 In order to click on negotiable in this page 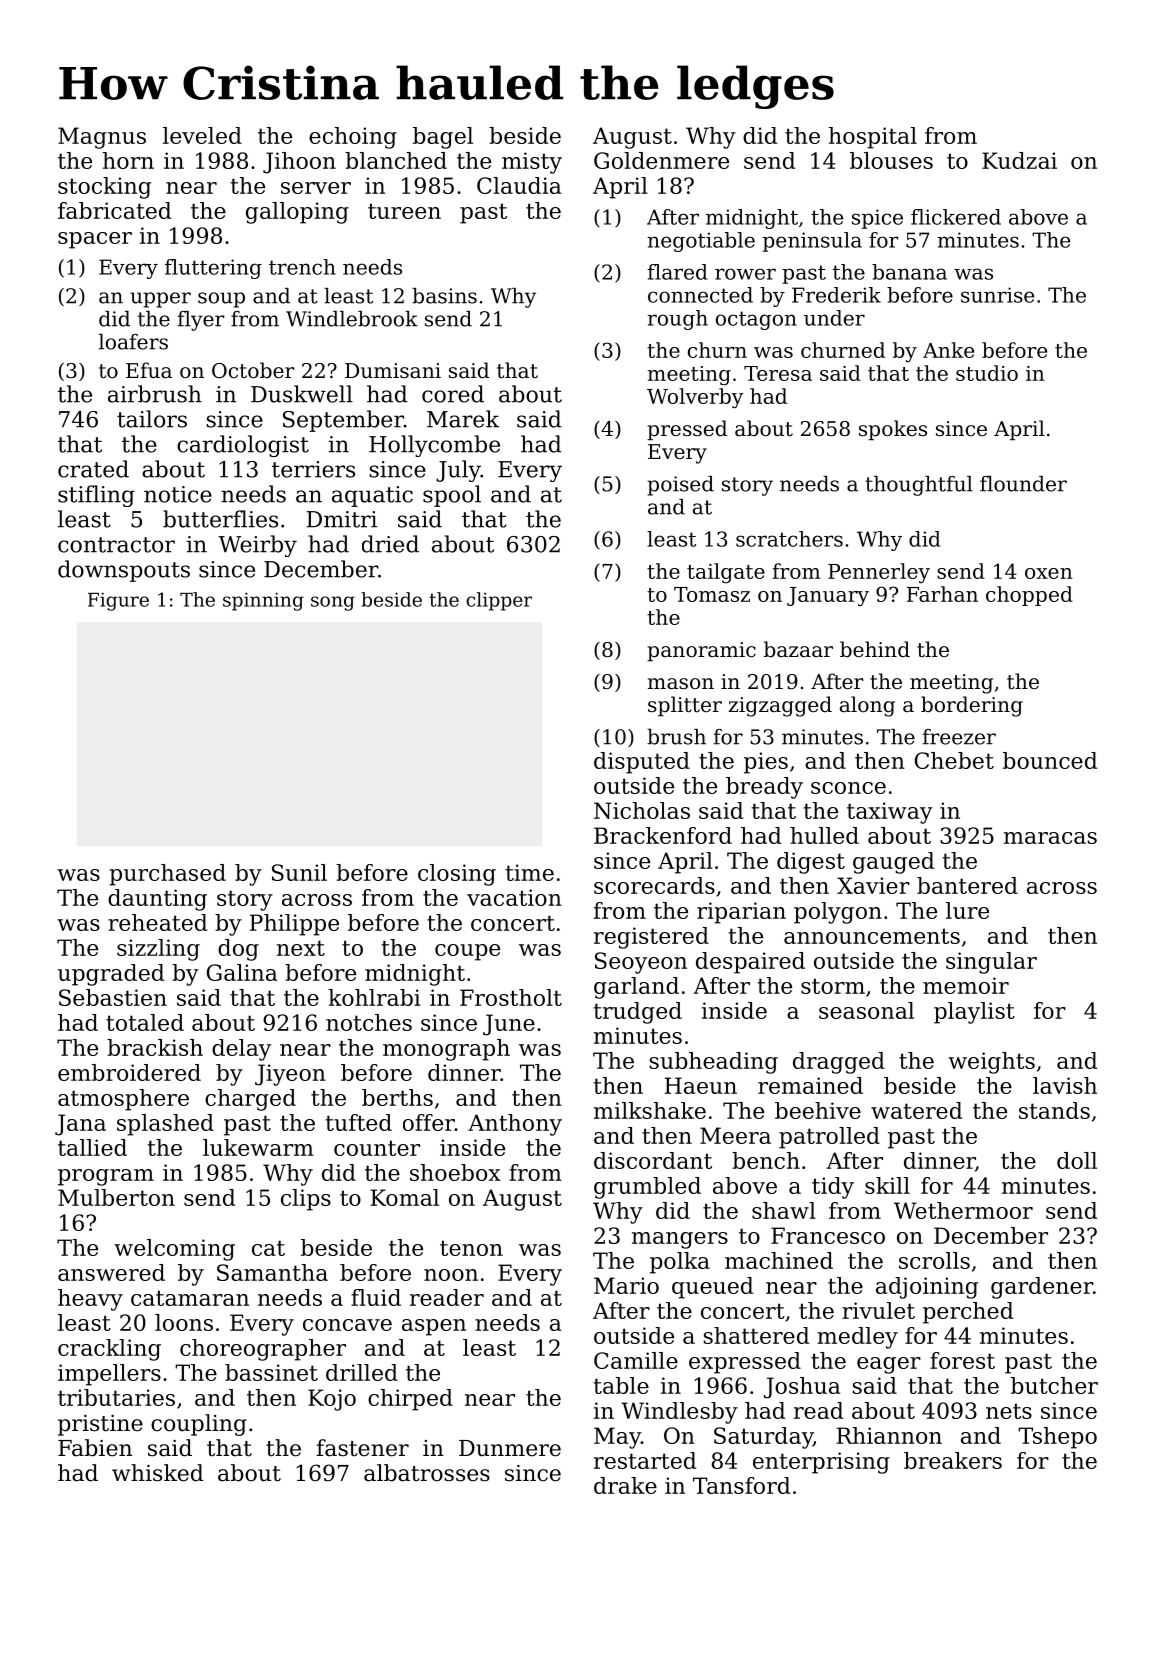, I will do `click(701, 242)`.
